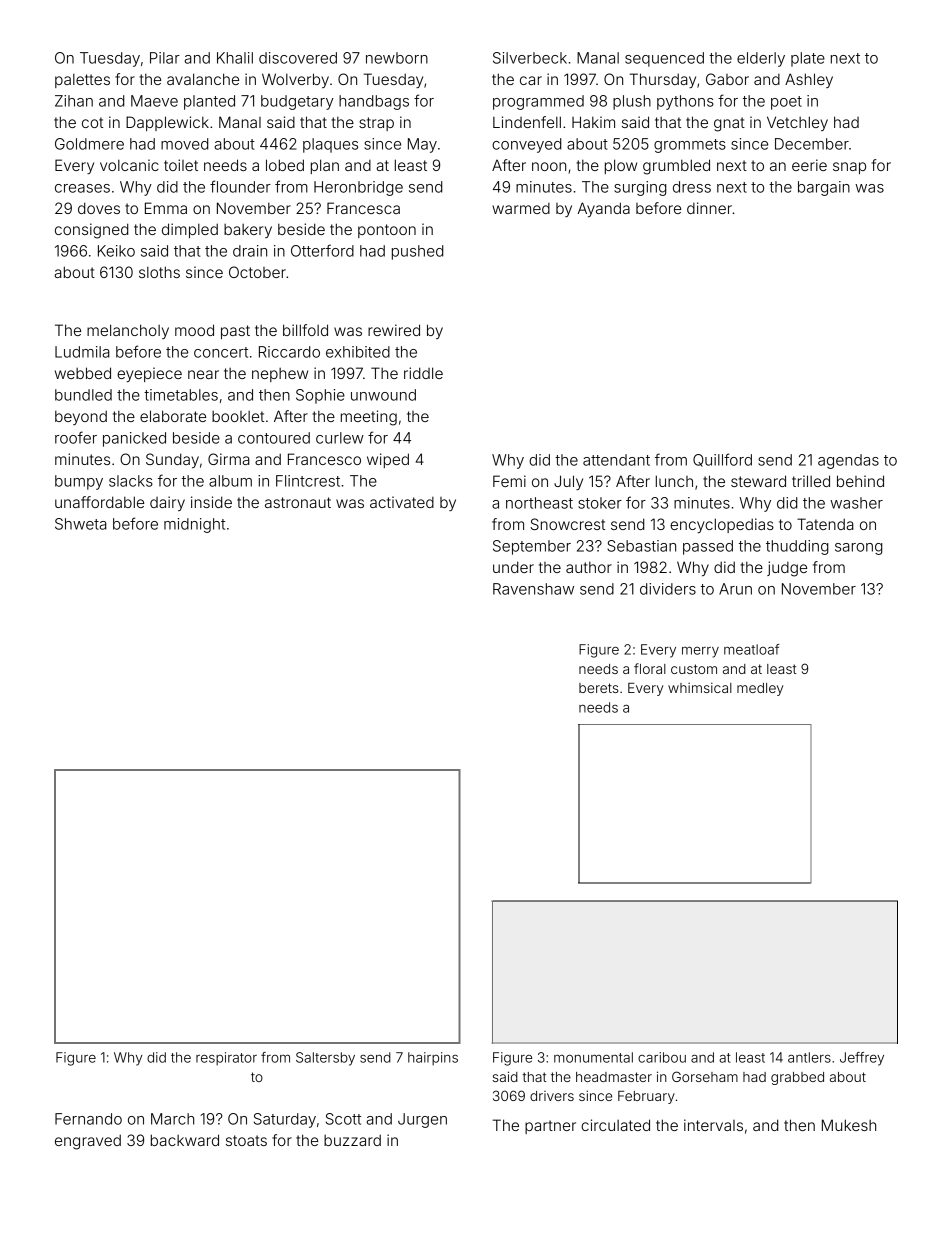 This screenshot has width=952, height=1233. What do you see at coordinates (194, 525) in the screenshot?
I see `midnight` at bounding box center [194, 525].
